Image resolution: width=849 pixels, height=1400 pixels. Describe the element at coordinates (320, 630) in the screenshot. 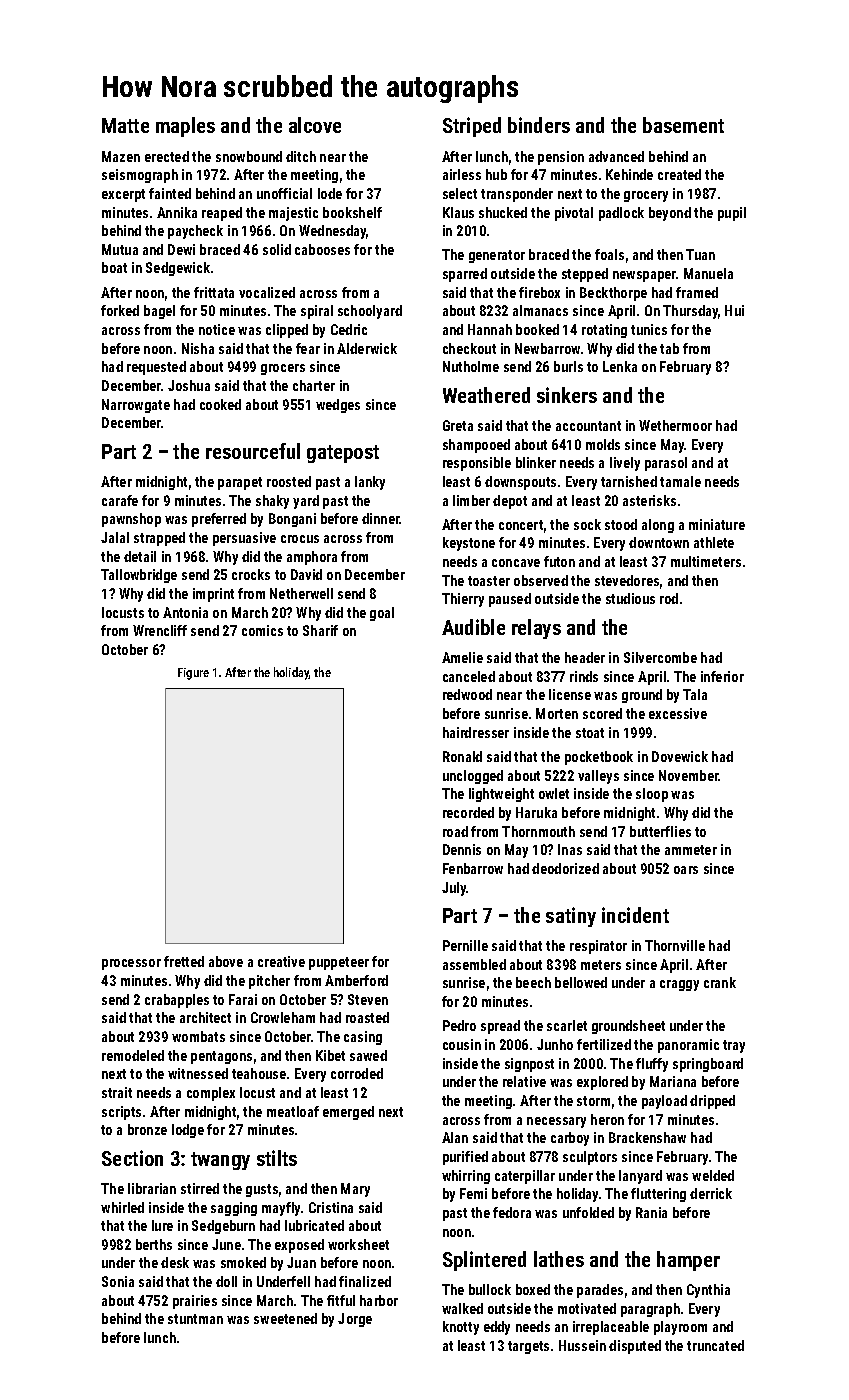

I see `Sharif` at that location.
